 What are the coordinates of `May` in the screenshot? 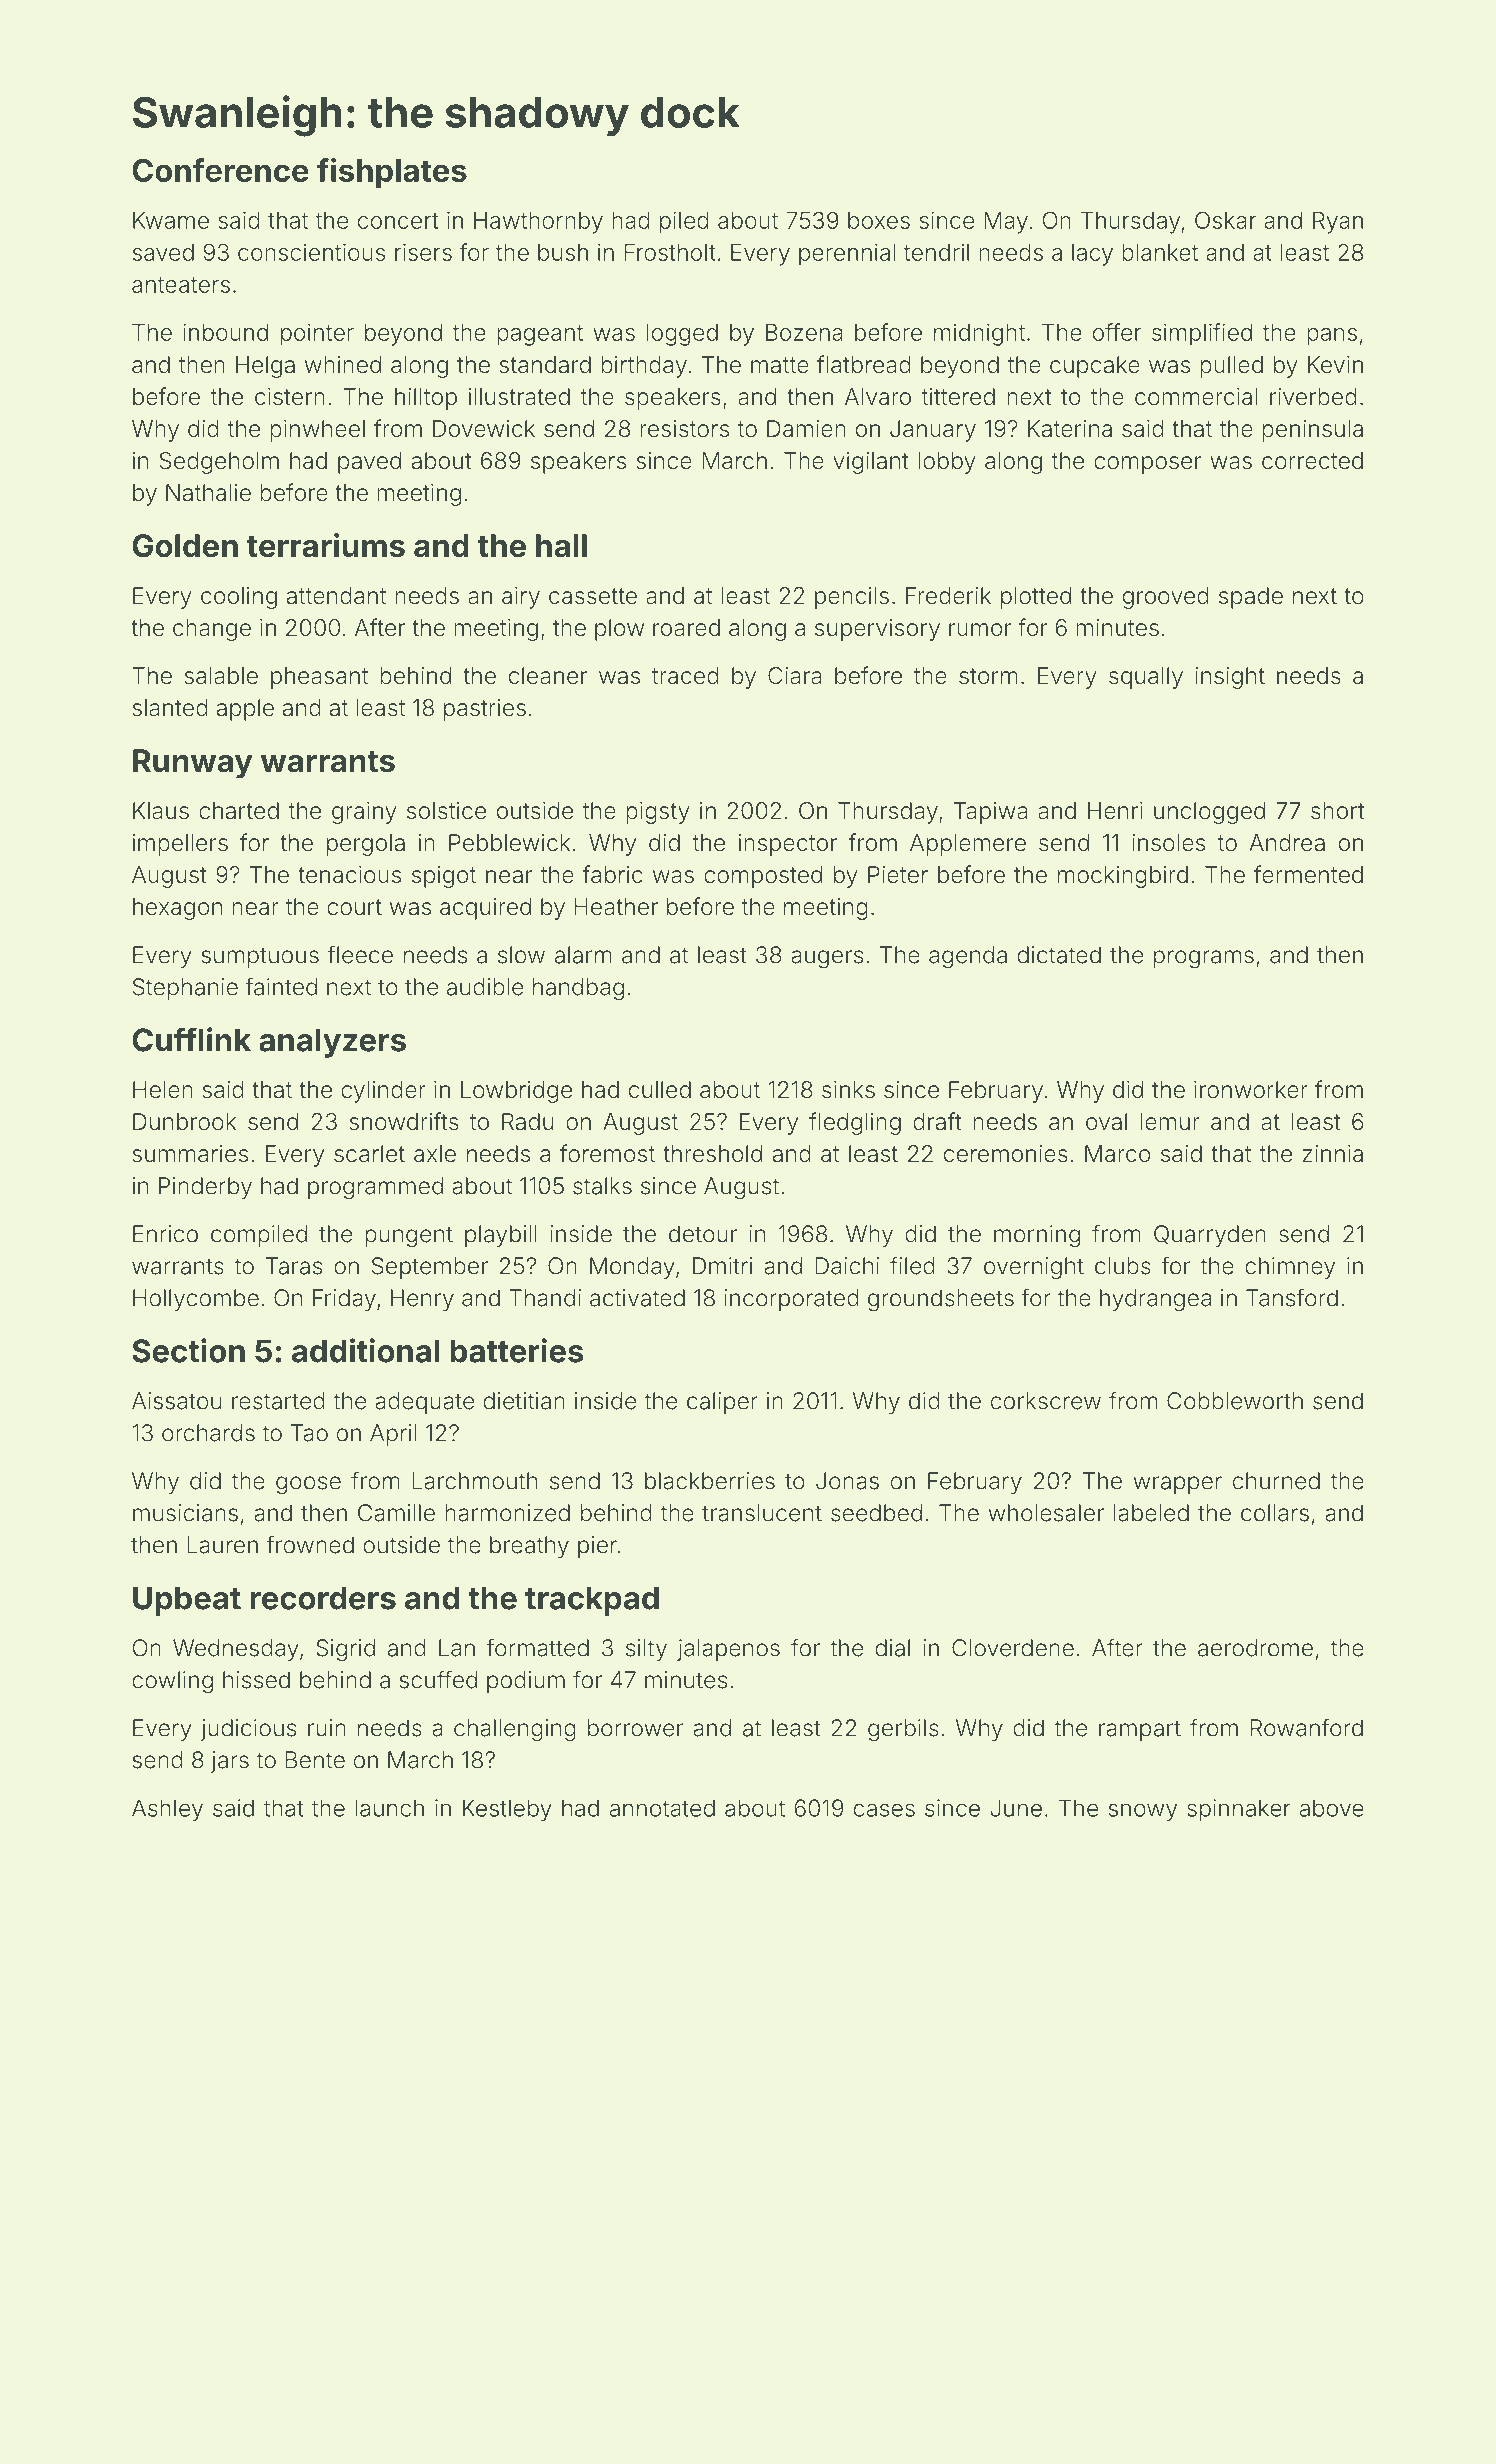 It's located at (1006, 223).
